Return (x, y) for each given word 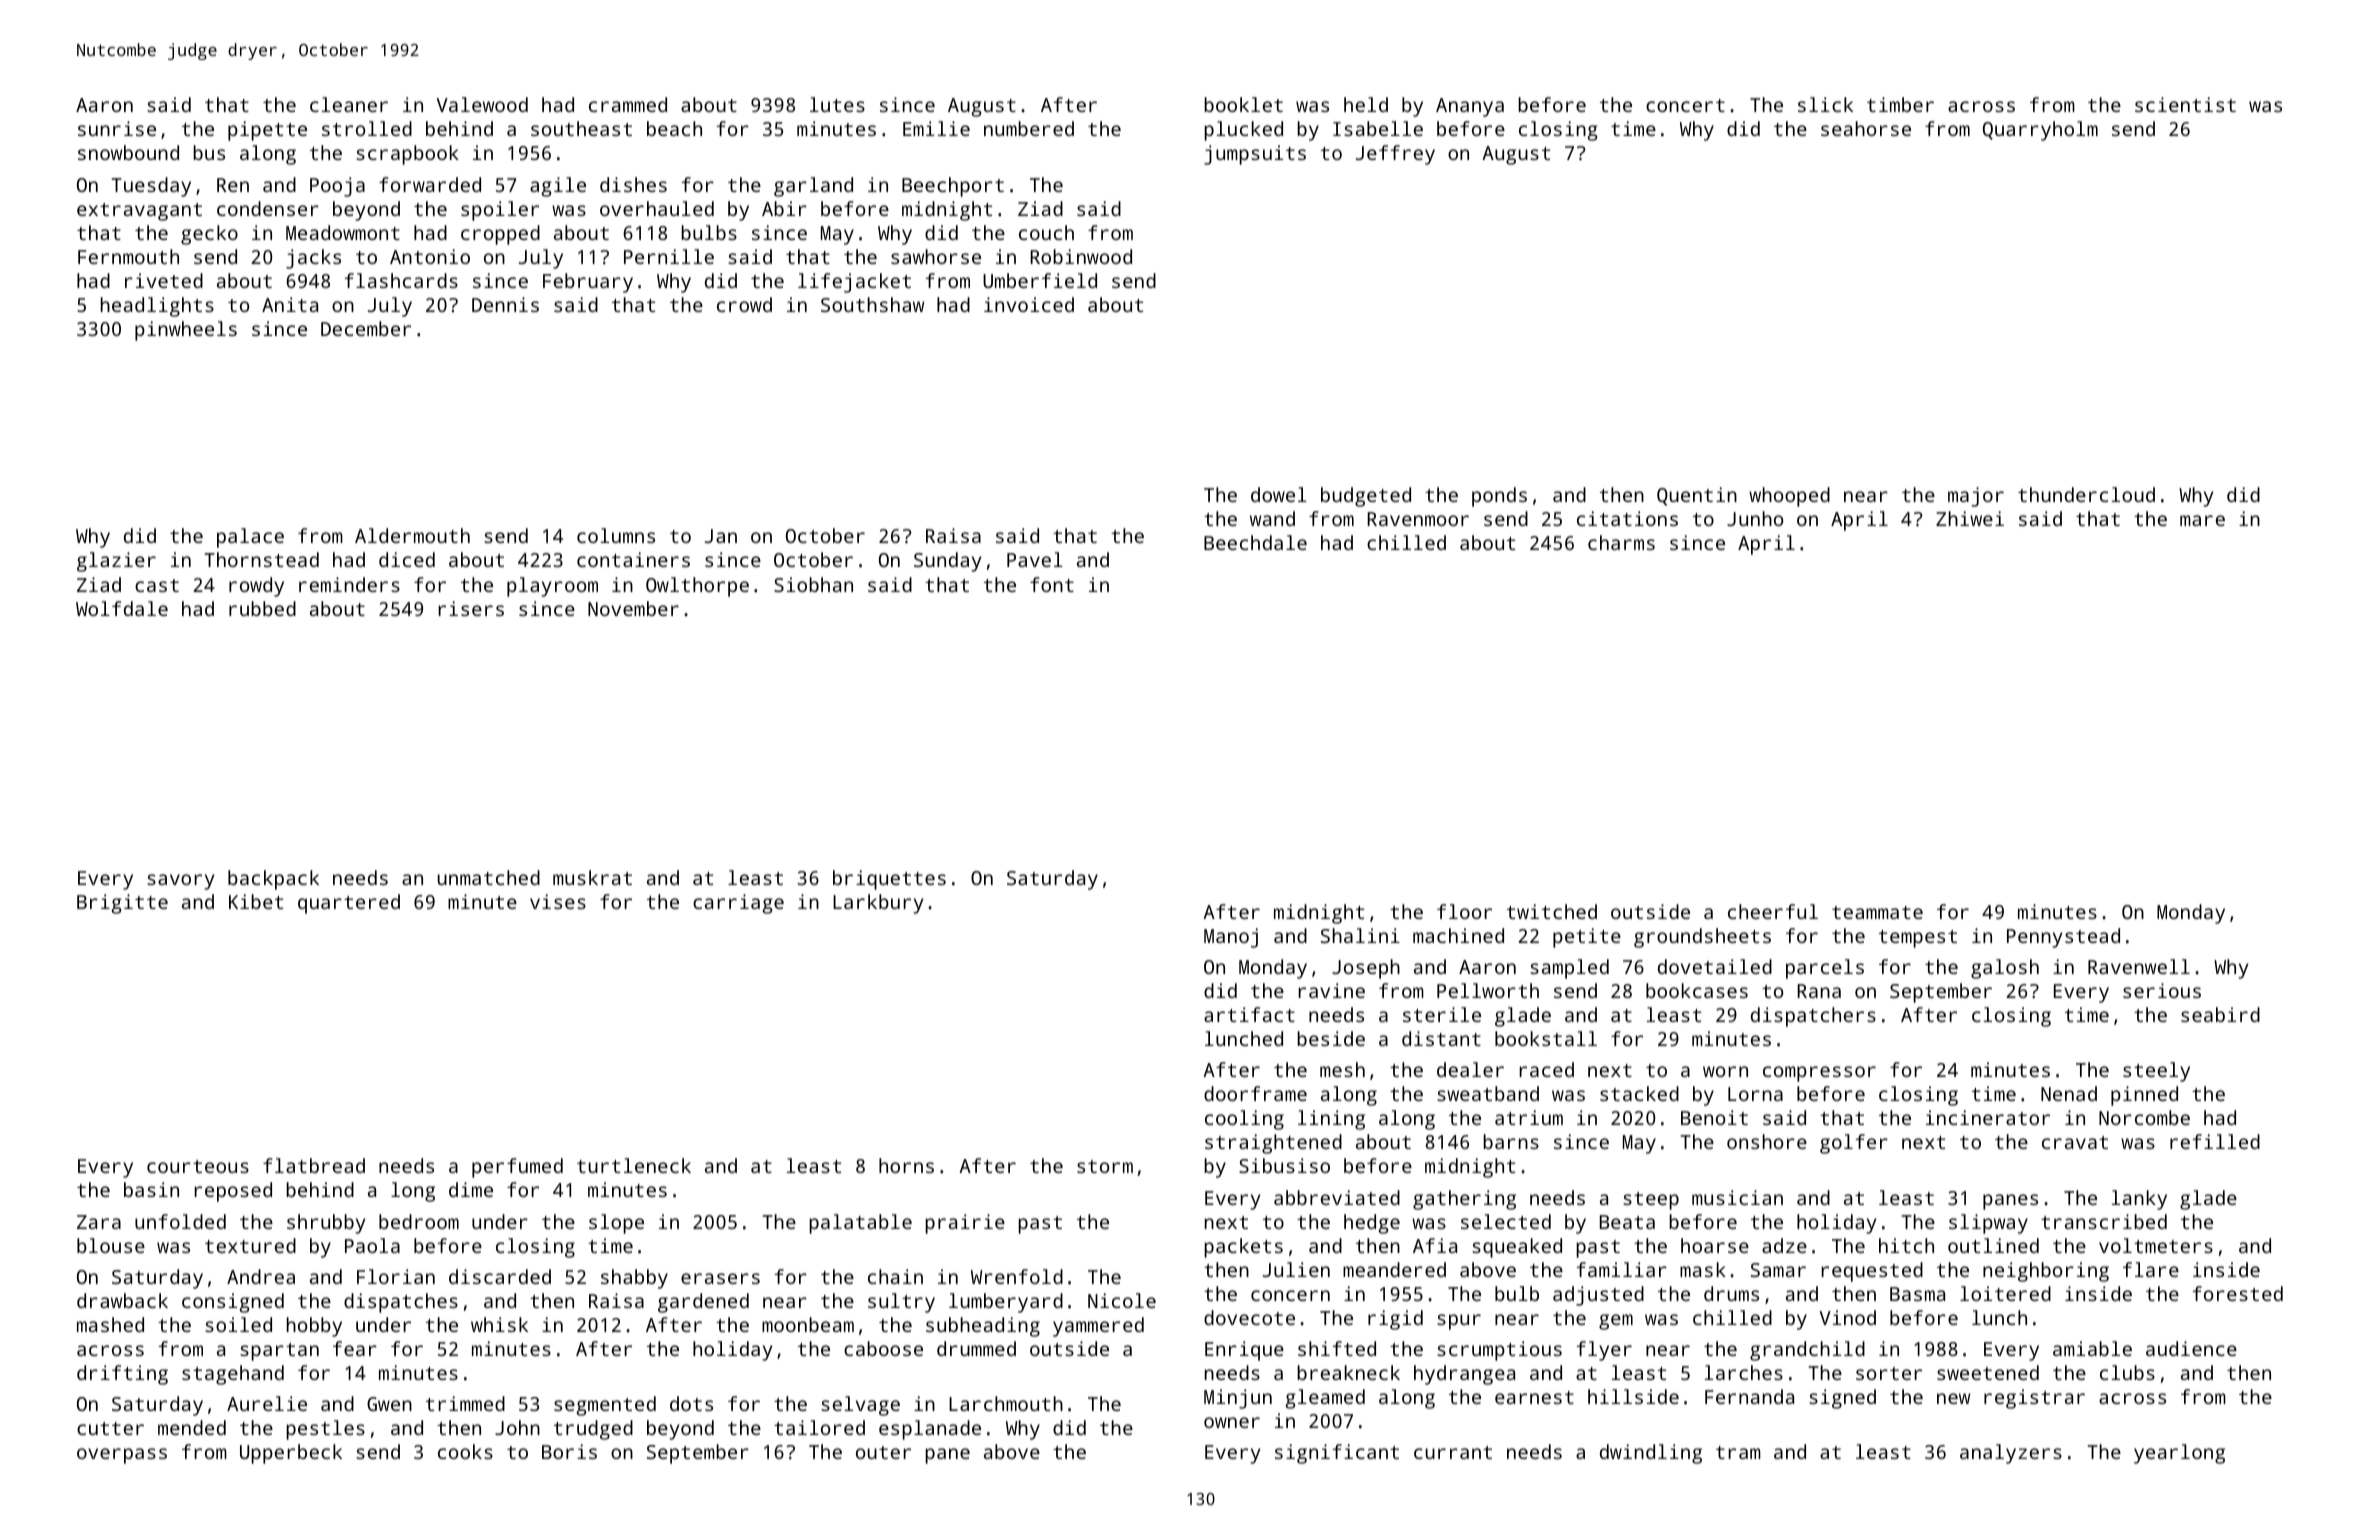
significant (1337, 1454)
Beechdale (1255, 542)
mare (2202, 520)
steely (2156, 1072)
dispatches (401, 1303)
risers (471, 608)
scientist (2185, 104)
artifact (1249, 1014)
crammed (628, 104)
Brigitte (122, 904)
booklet (1243, 104)
